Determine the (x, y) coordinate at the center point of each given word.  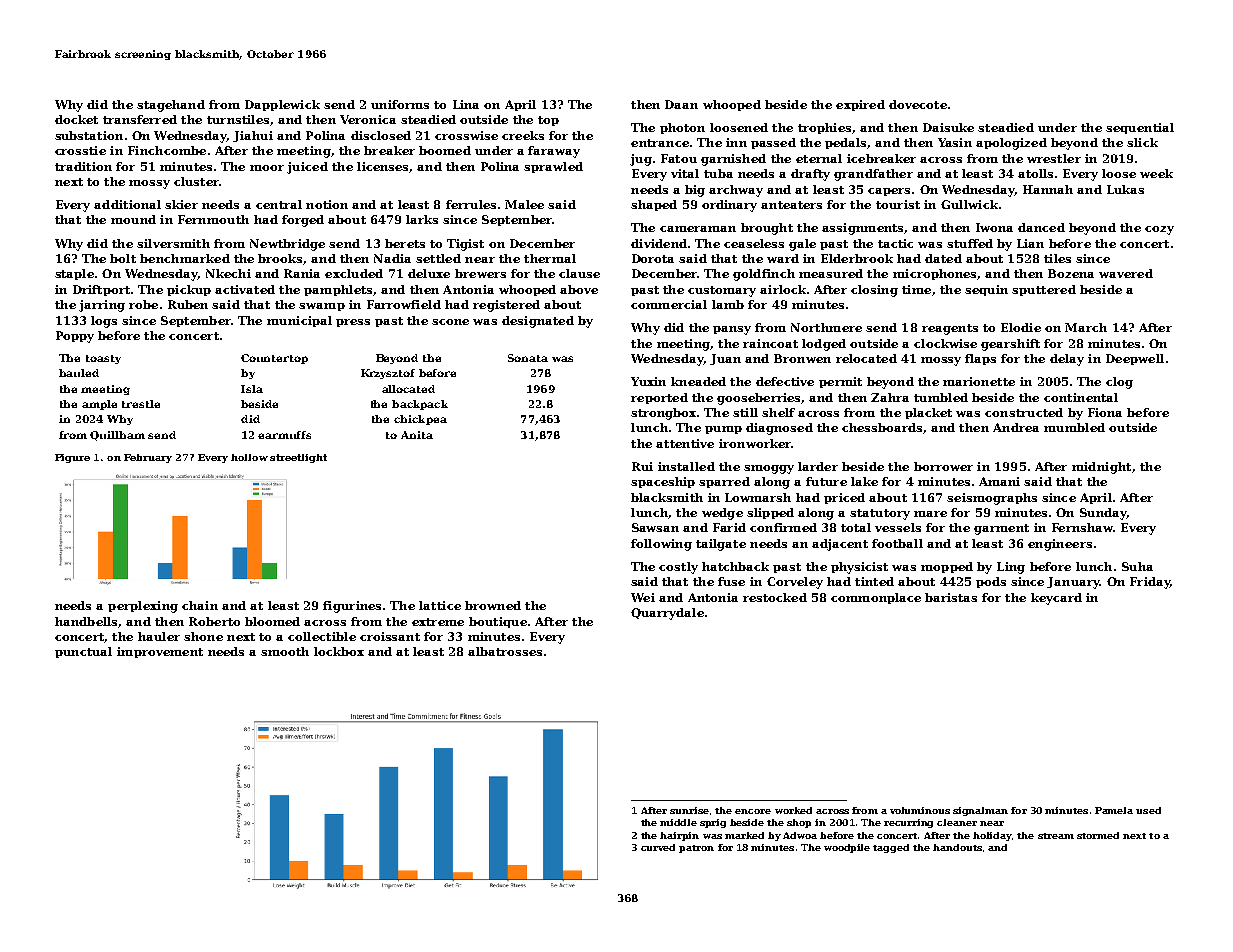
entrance (660, 143)
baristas (951, 597)
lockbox (339, 651)
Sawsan (655, 527)
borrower (943, 466)
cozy (1159, 230)
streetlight (298, 458)
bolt (123, 258)
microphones (934, 274)
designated (538, 322)
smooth (285, 651)
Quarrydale (667, 614)
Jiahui (253, 136)
